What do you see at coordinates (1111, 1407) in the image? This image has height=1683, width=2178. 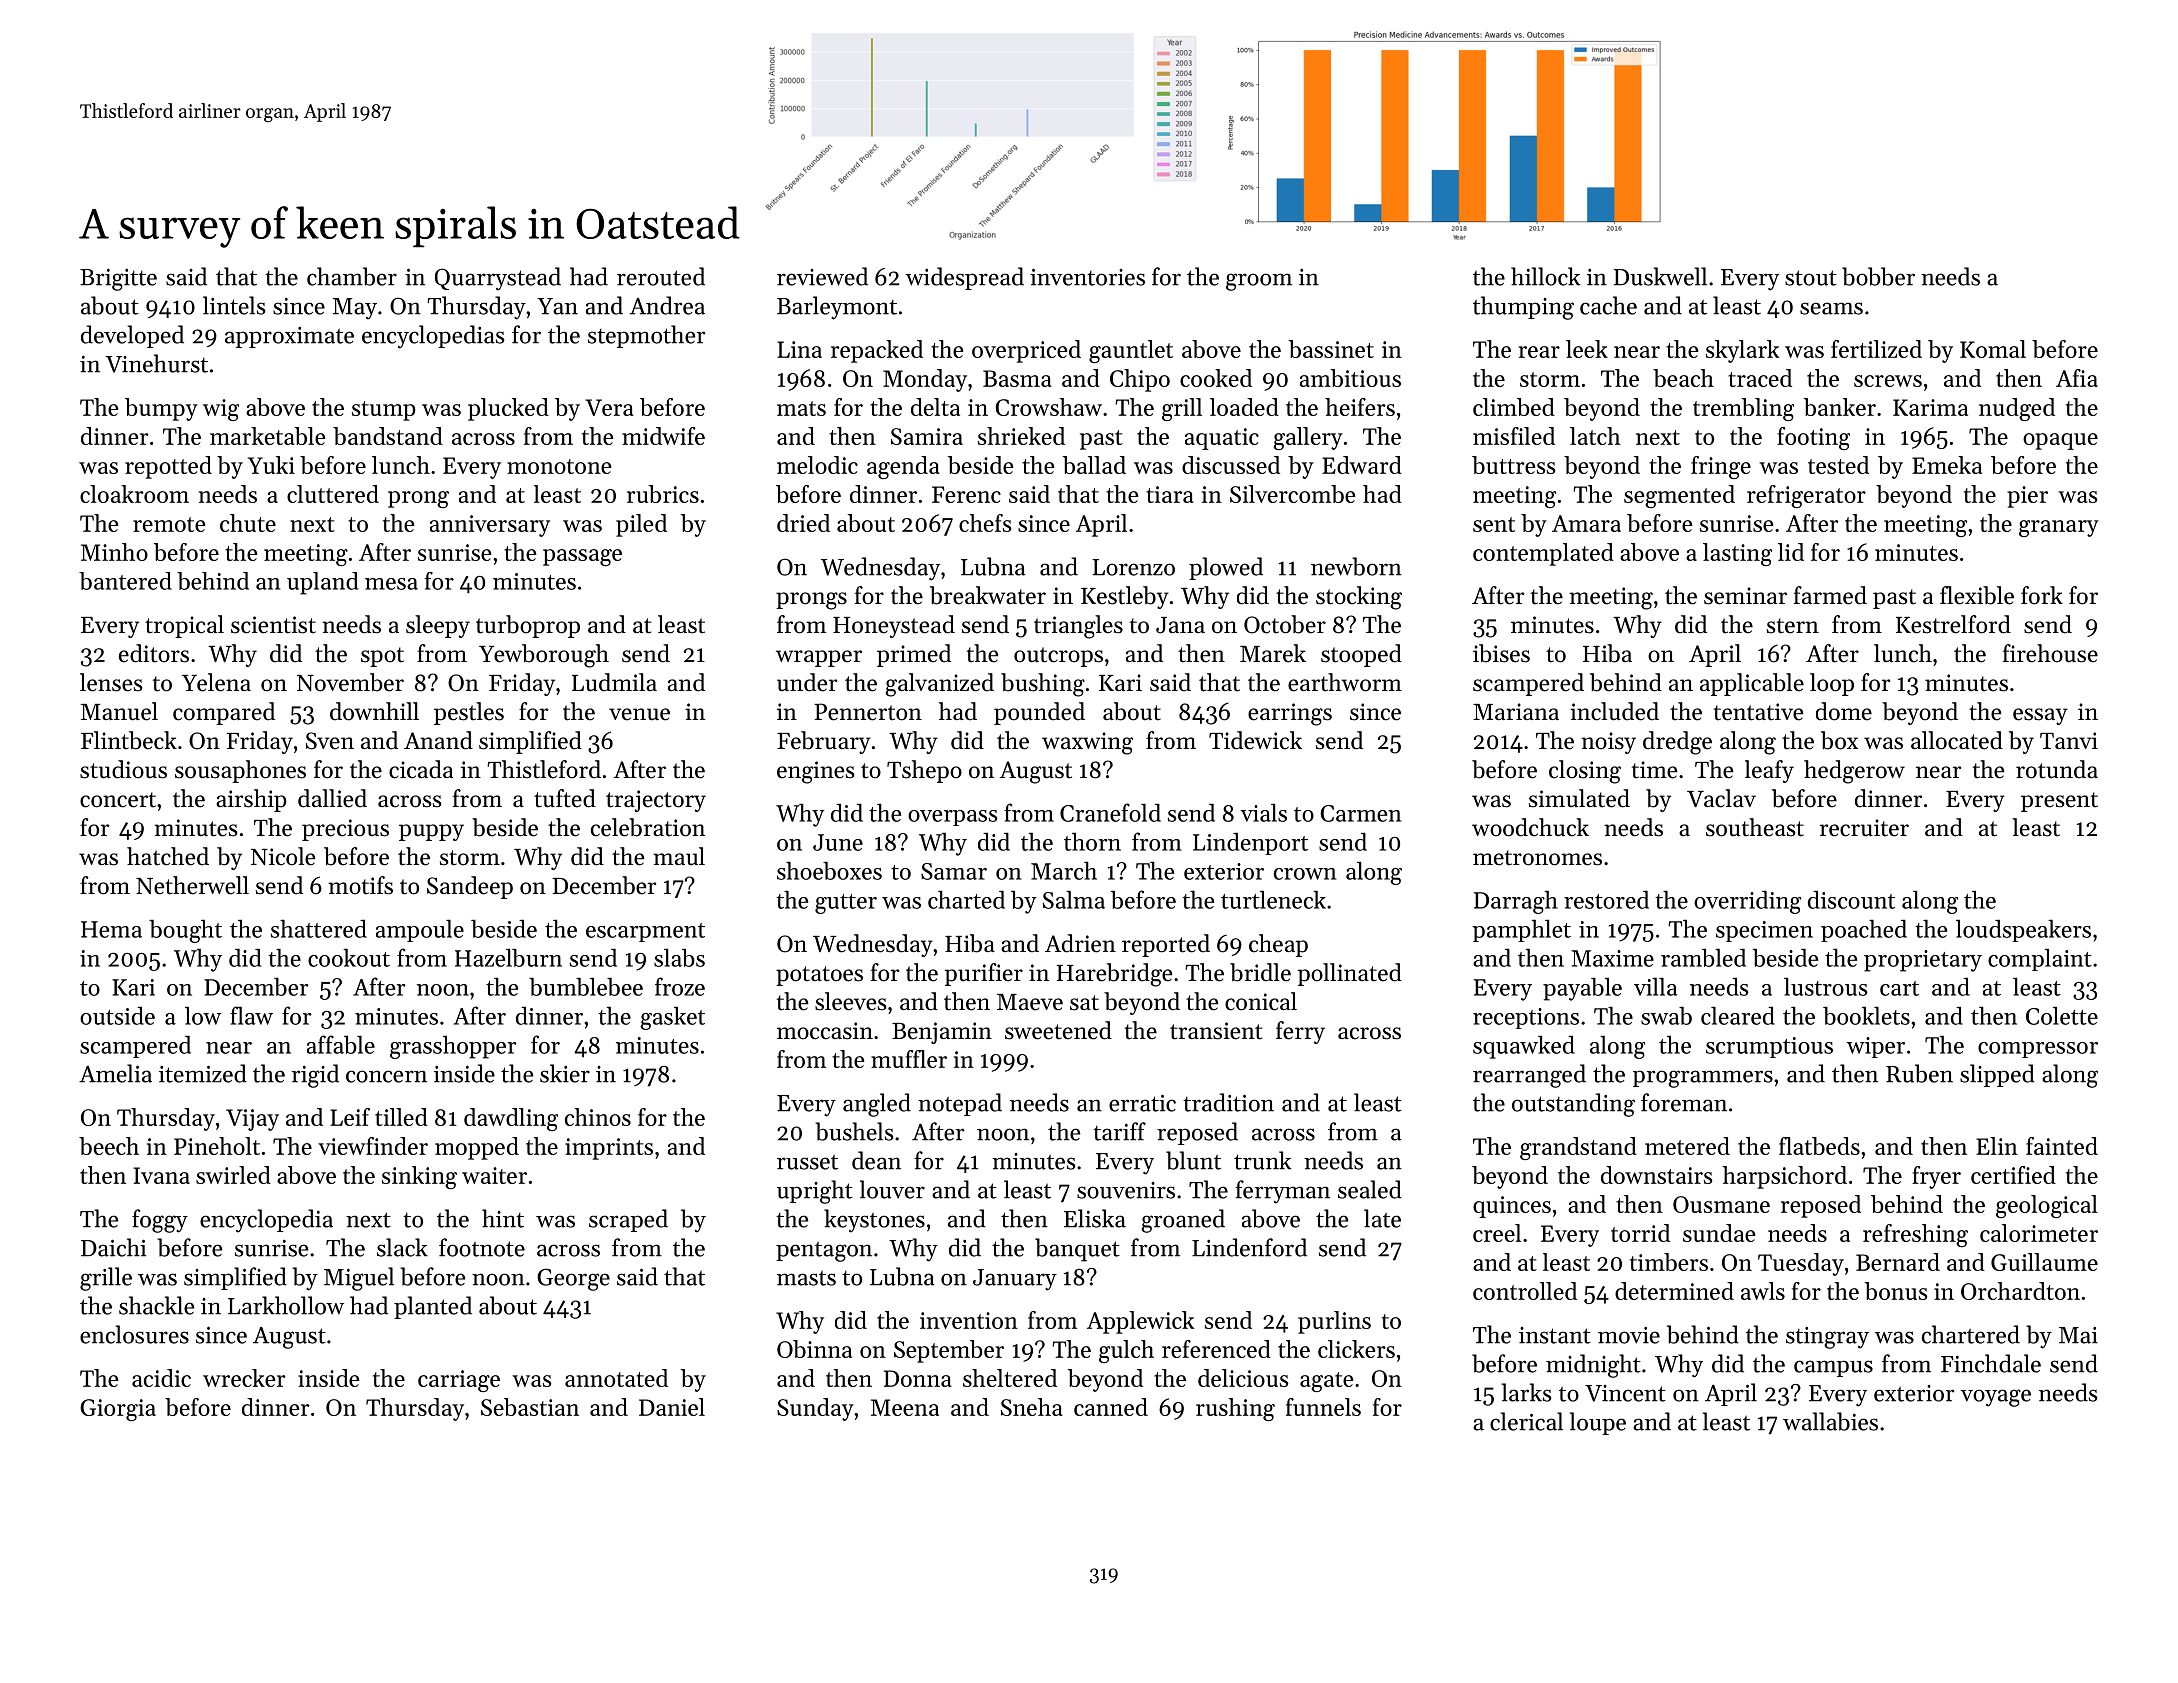 I see `canned` at bounding box center [1111, 1407].
